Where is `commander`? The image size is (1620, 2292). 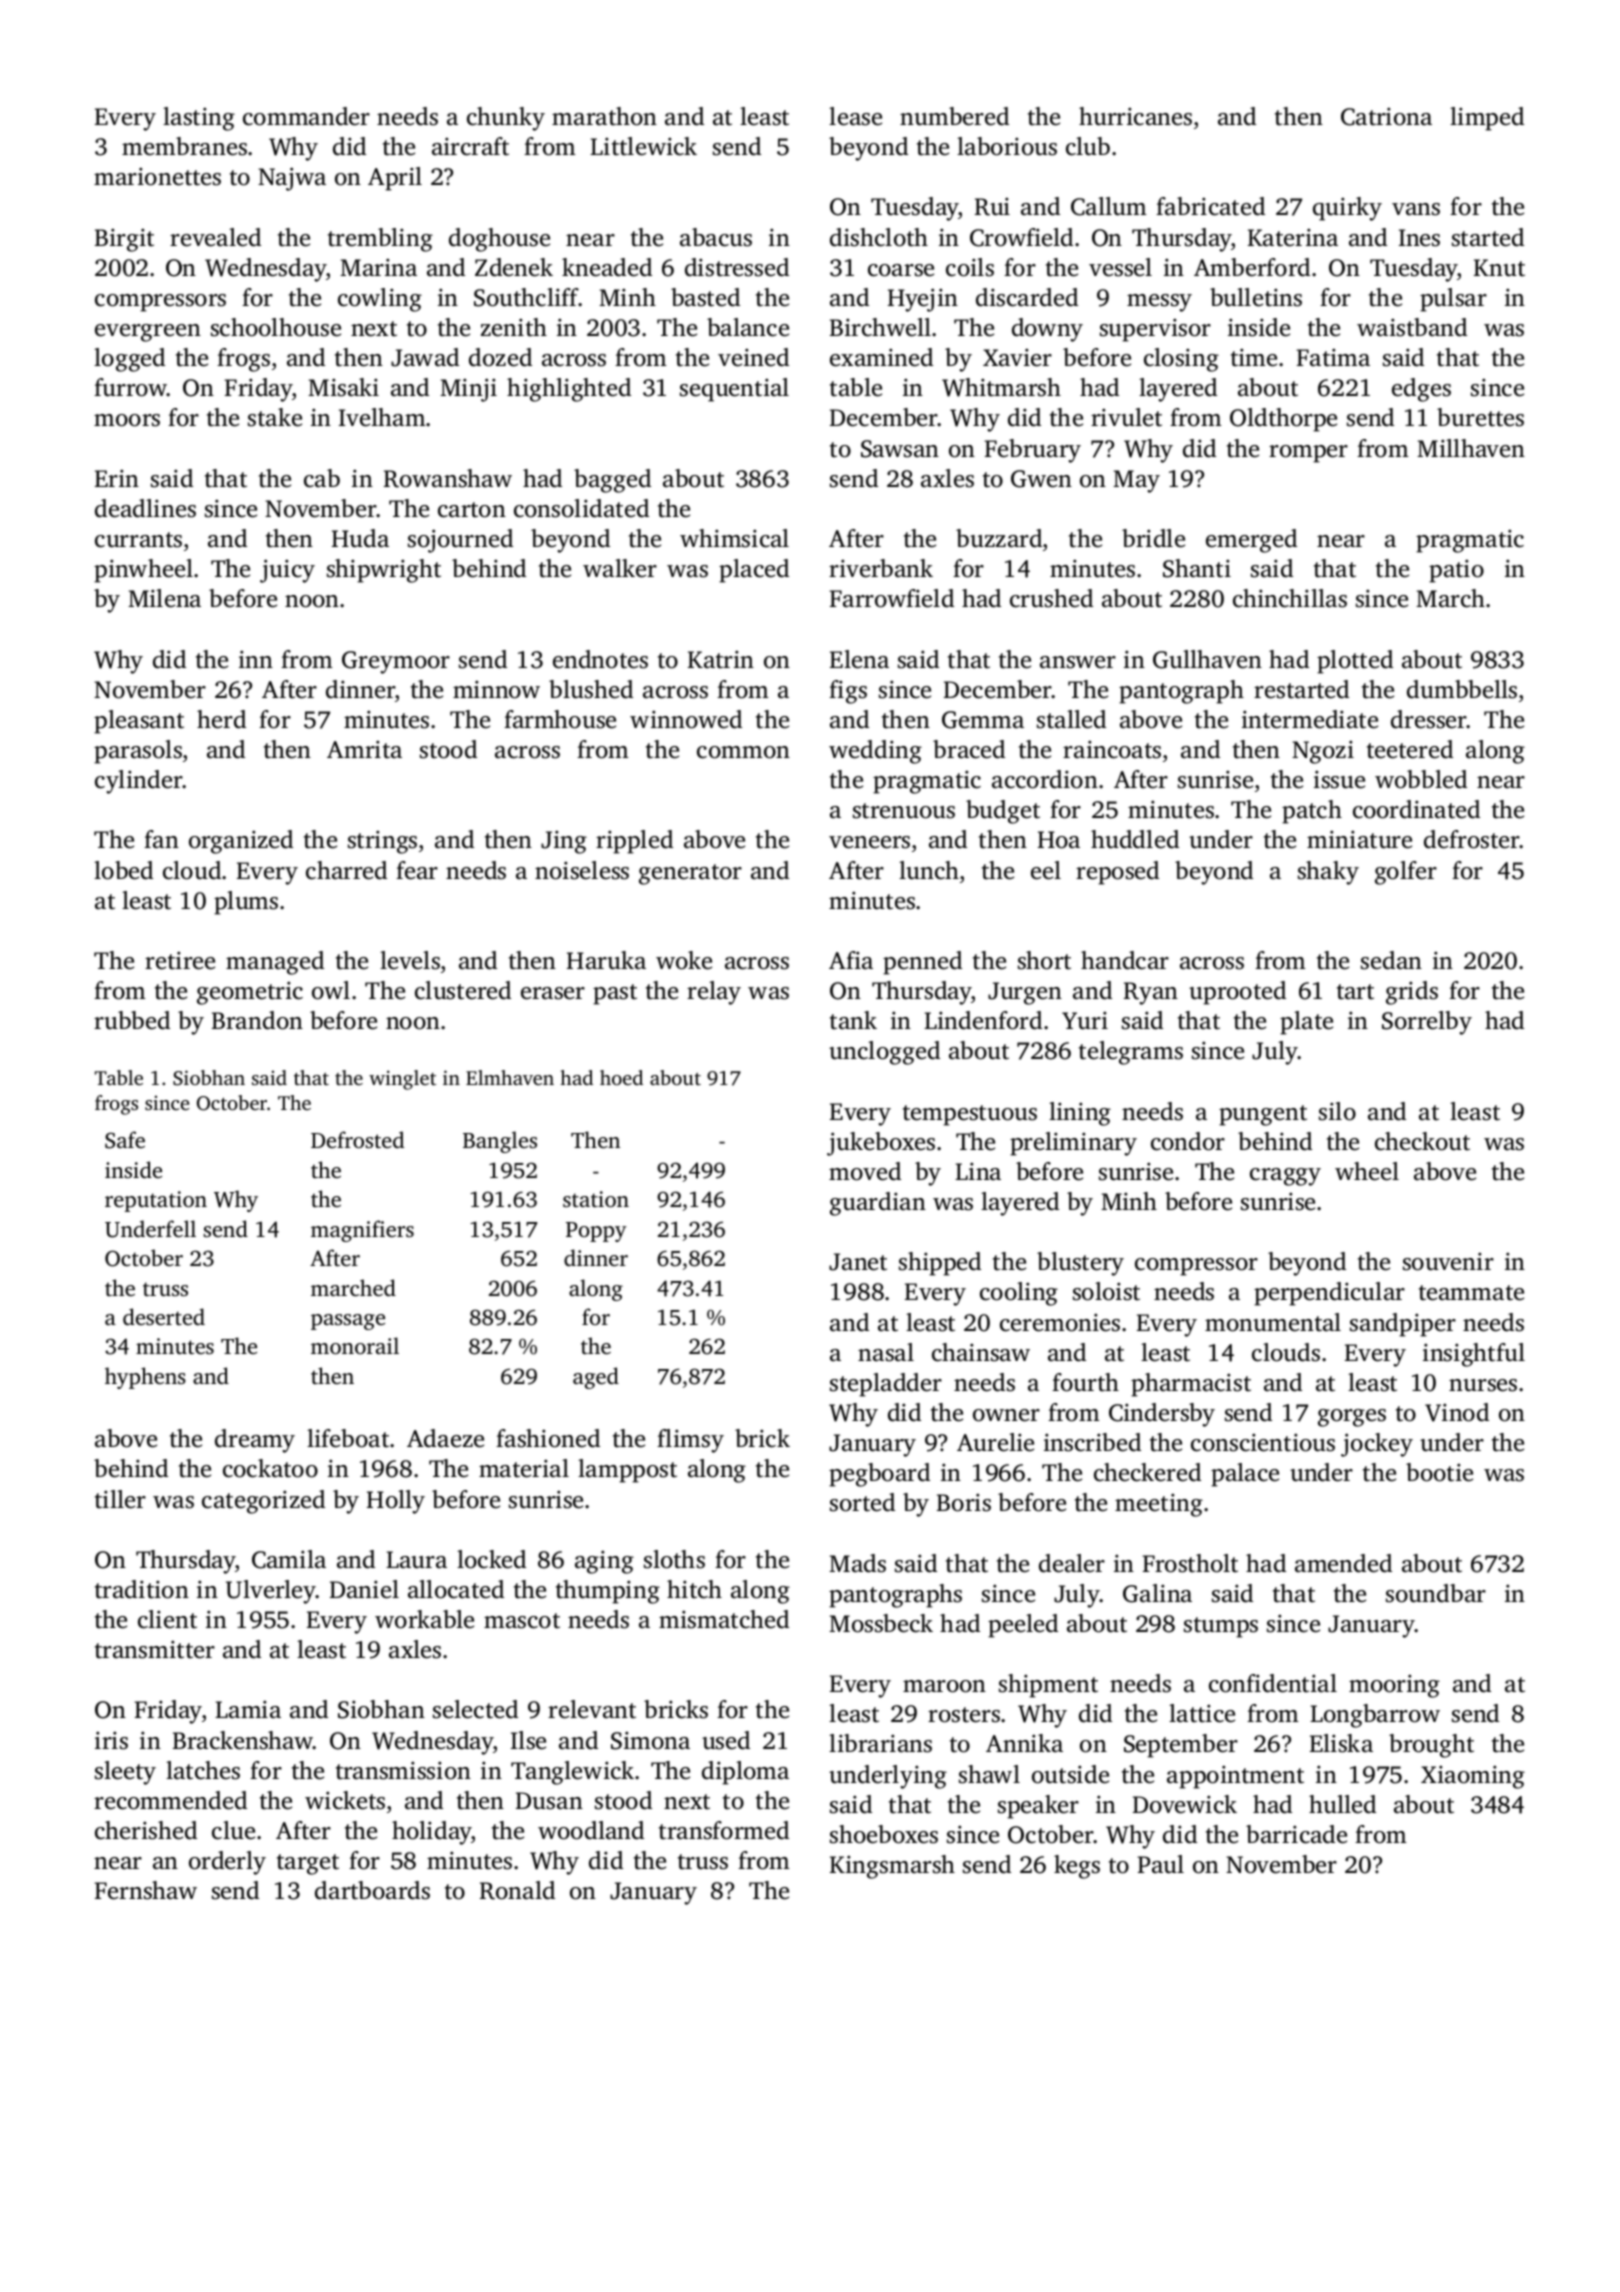
commander is located at coordinates (306, 116).
